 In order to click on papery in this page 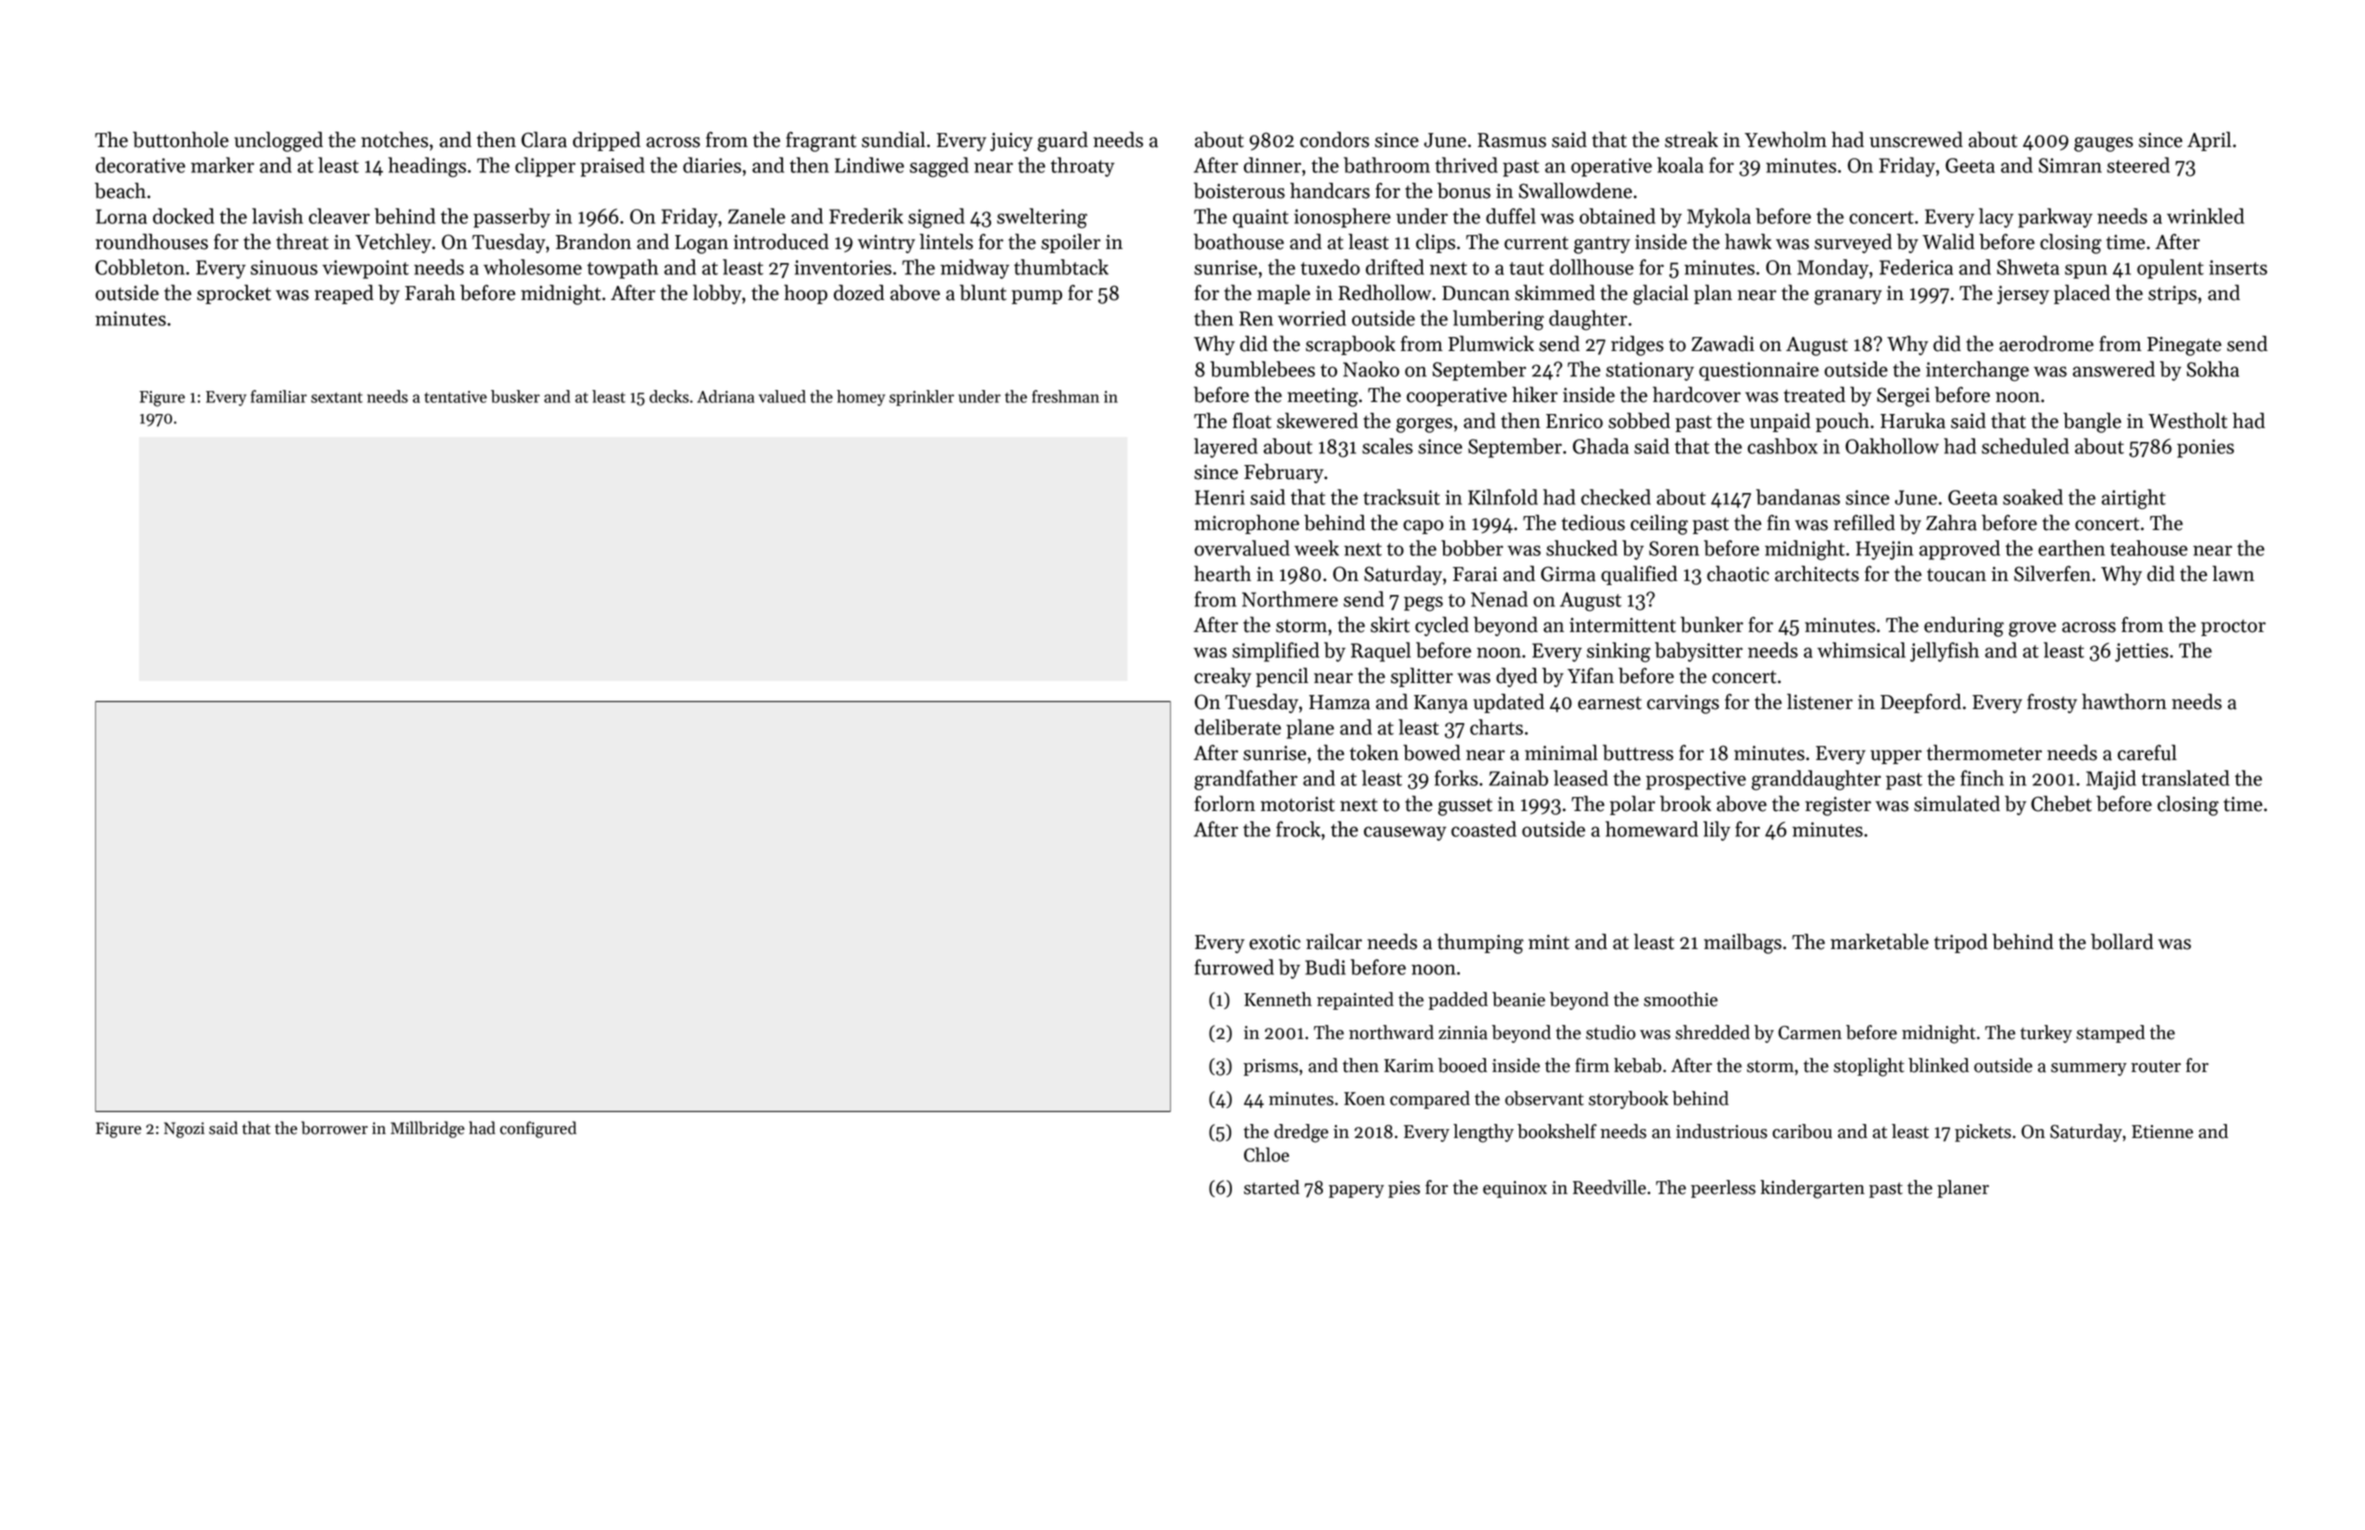, I will do `click(1356, 1191)`.
